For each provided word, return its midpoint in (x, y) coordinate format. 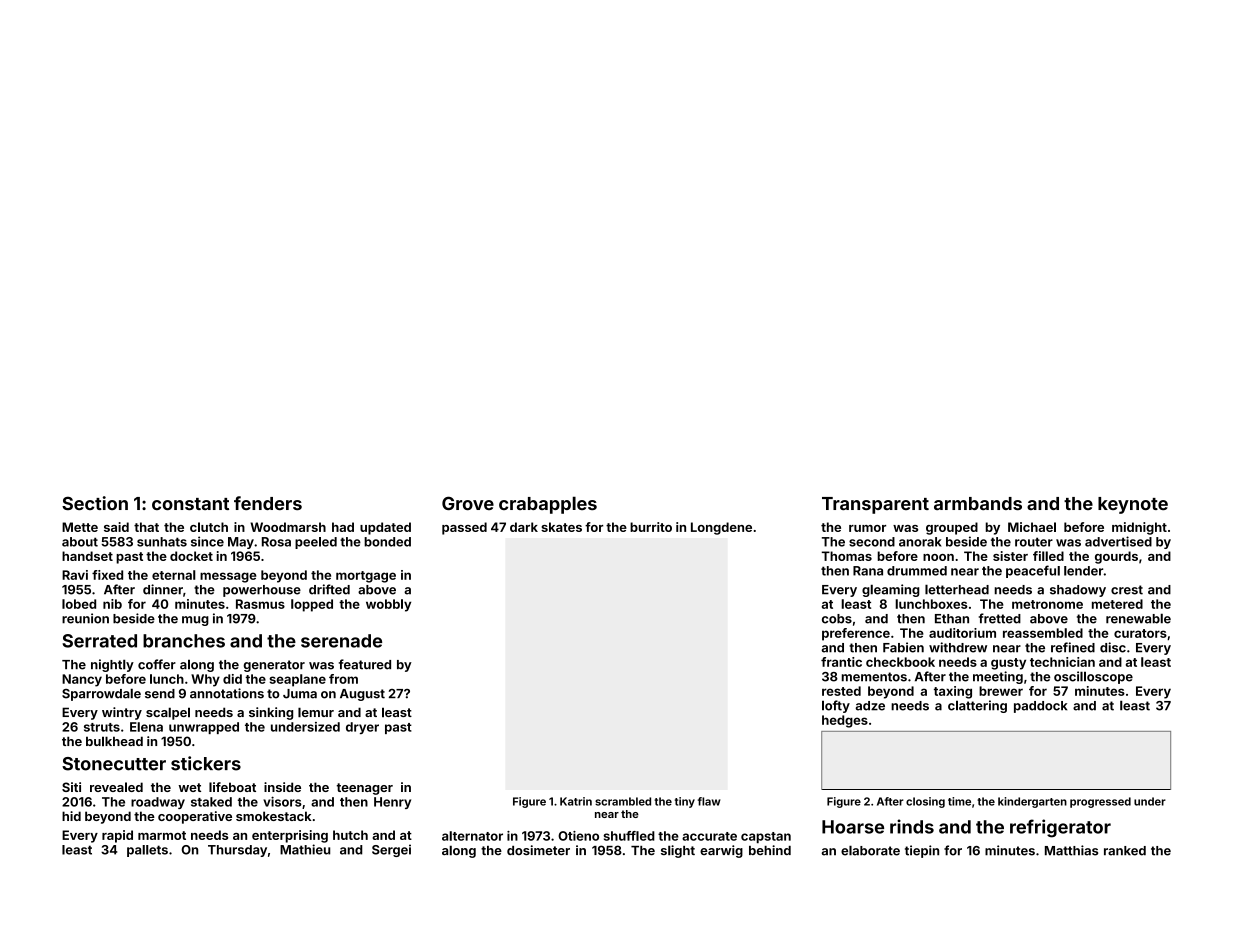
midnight (1139, 528)
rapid (117, 836)
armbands (978, 503)
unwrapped (204, 728)
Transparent (875, 505)
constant (190, 504)
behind (770, 850)
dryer (362, 728)
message (228, 577)
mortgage (366, 577)
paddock (1040, 707)
